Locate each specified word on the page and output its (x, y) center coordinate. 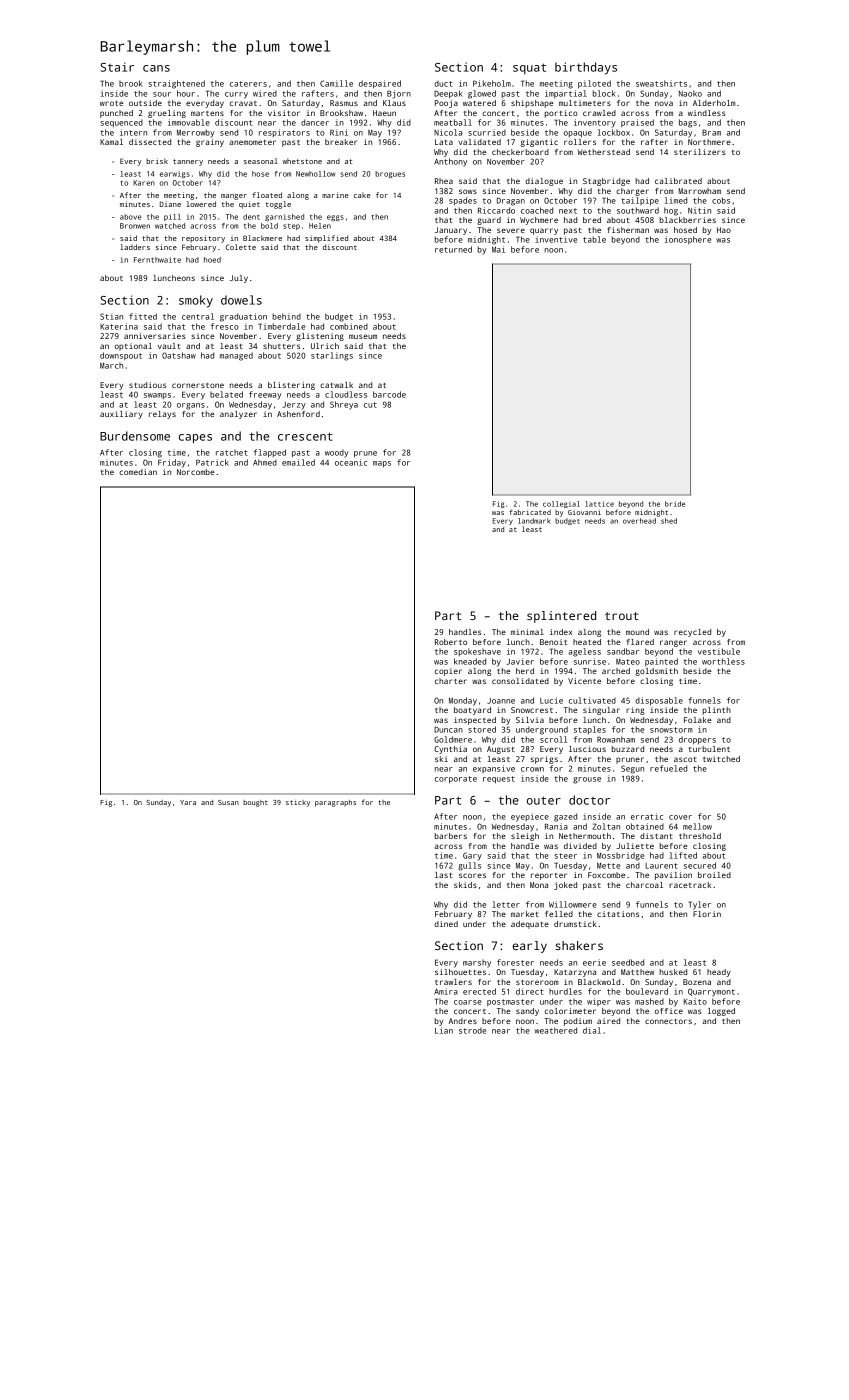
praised (637, 123)
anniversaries (154, 336)
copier (448, 672)
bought (255, 803)
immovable (189, 122)
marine (335, 195)
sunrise (590, 661)
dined (446, 924)
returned (453, 249)
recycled (692, 633)
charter (451, 681)
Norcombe (196, 472)
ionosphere (688, 240)
